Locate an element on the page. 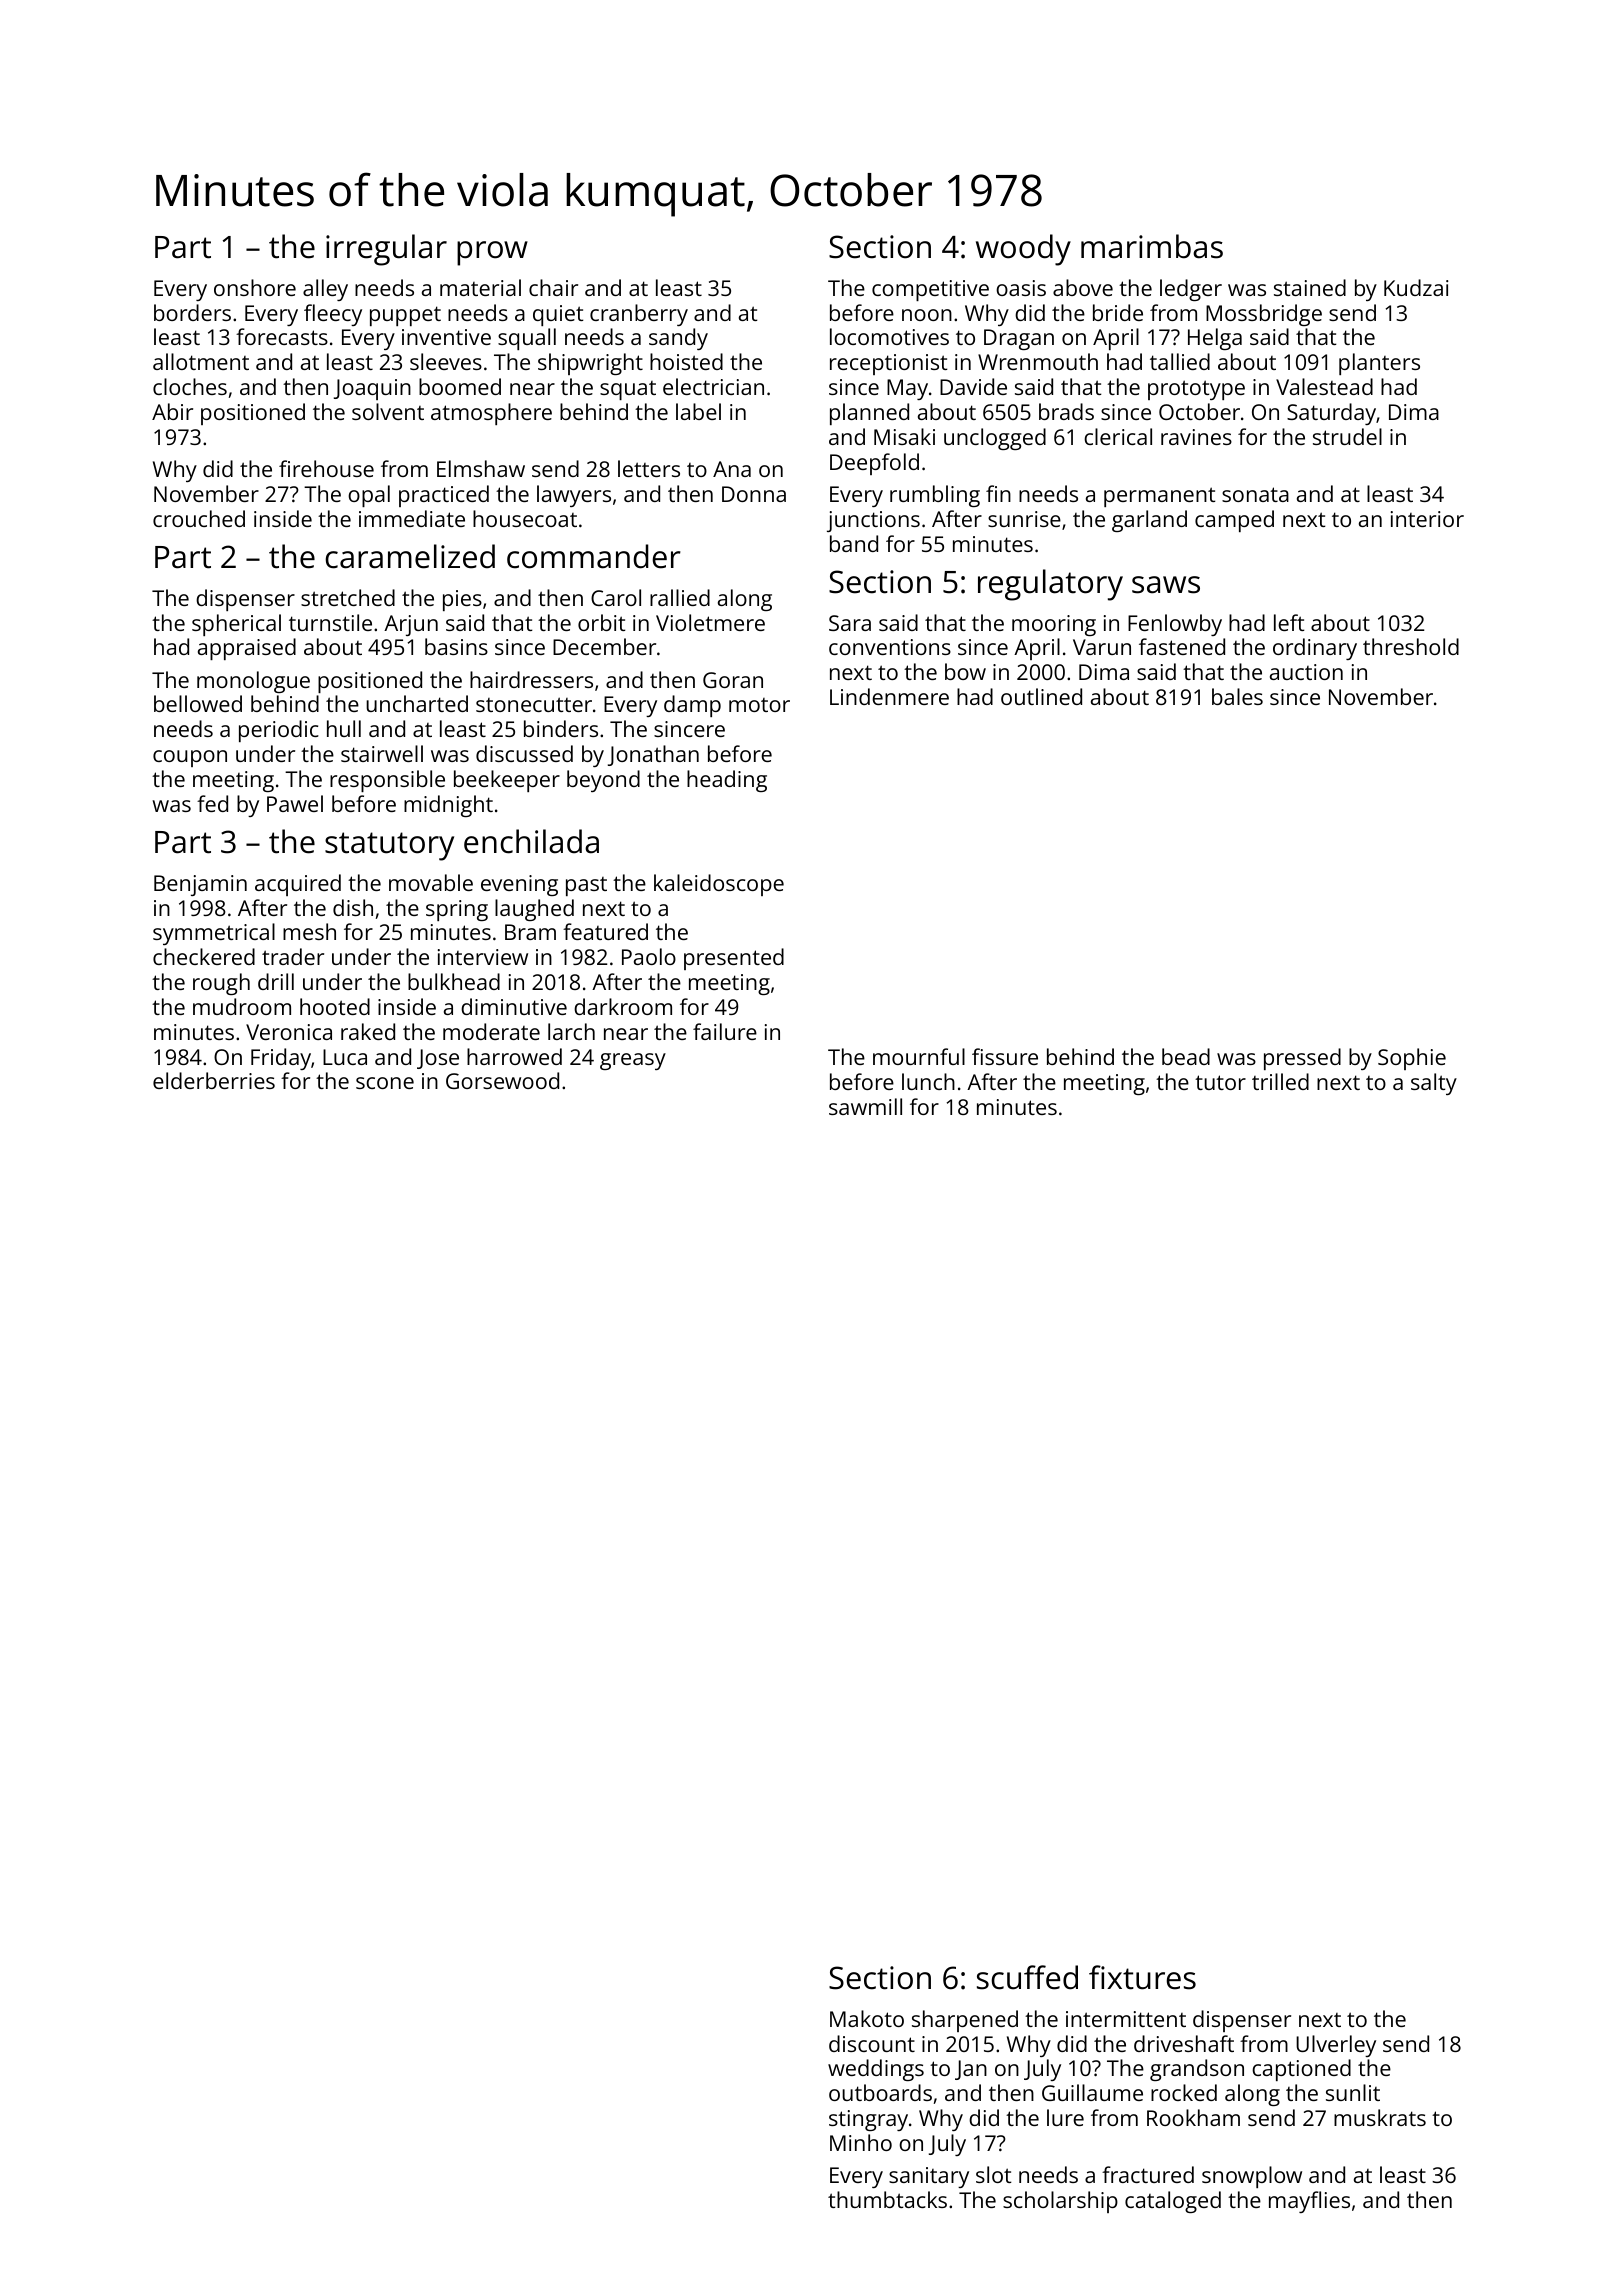 The height and width of the image is (2292, 1620). onshore is located at coordinates (255, 287).
